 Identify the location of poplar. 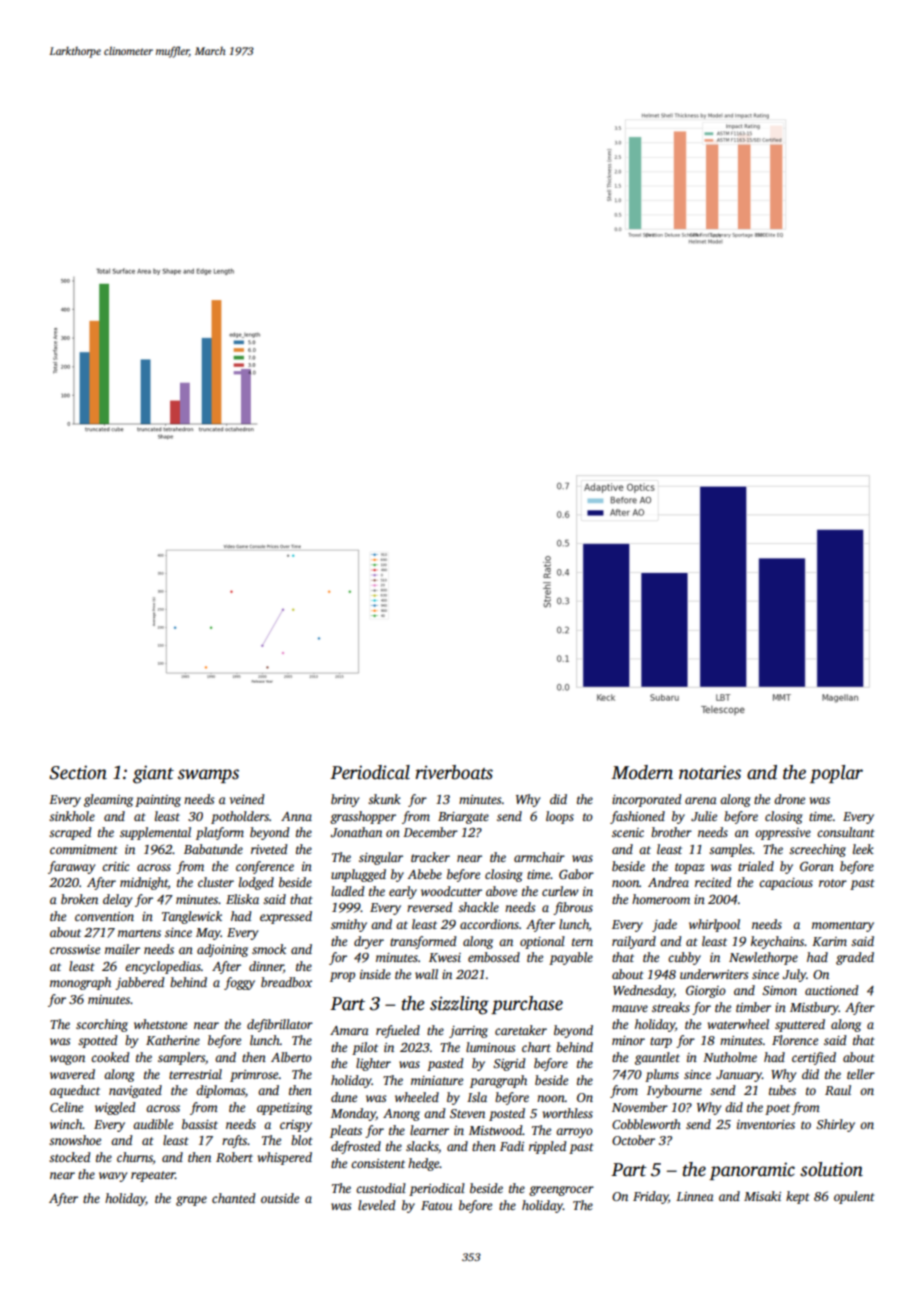
(836, 774).
